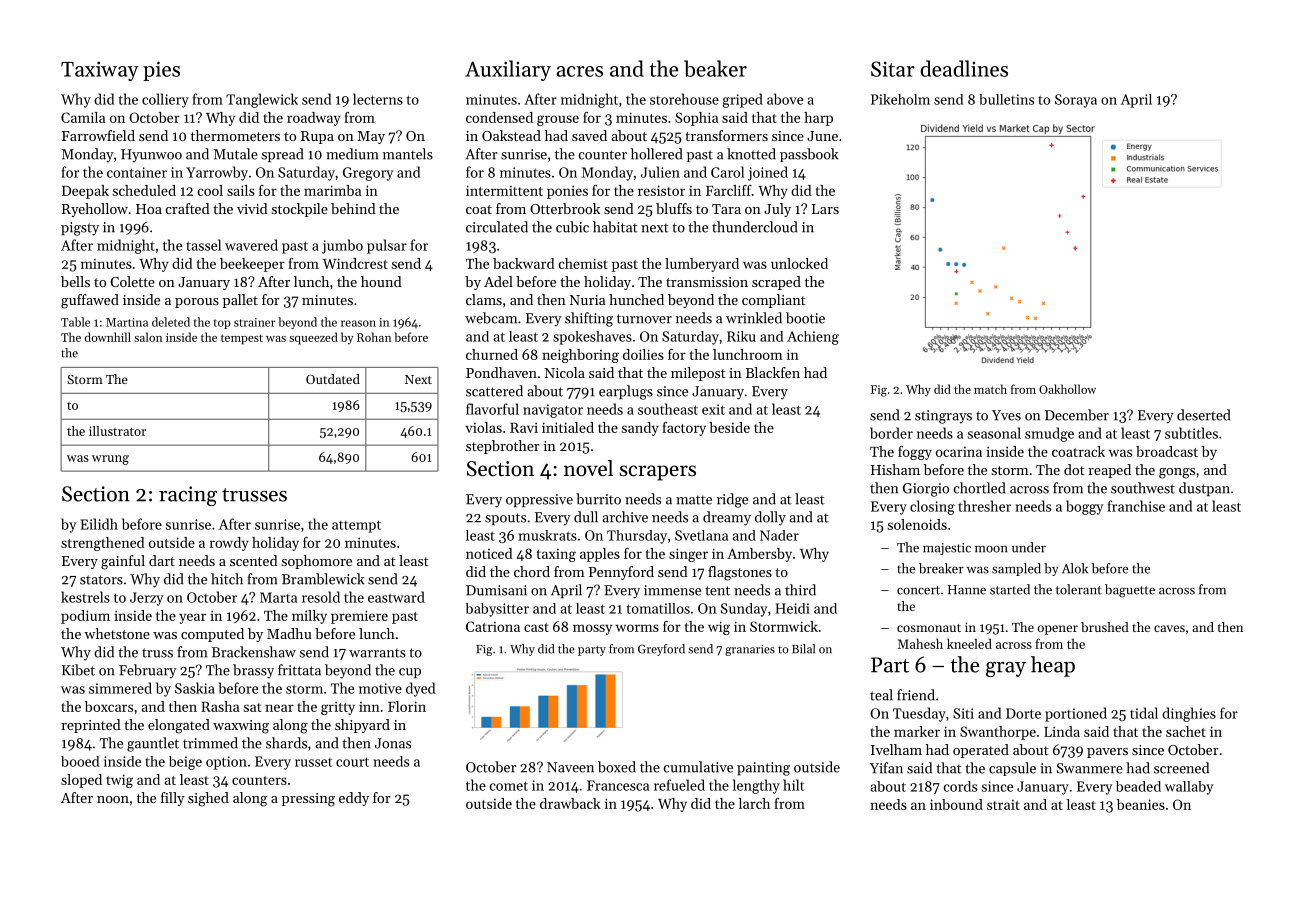 The height and width of the screenshot is (924, 1308). What do you see at coordinates (161, 71) in the screenshot?
I see `pies` at bounding box center [161, 71].
